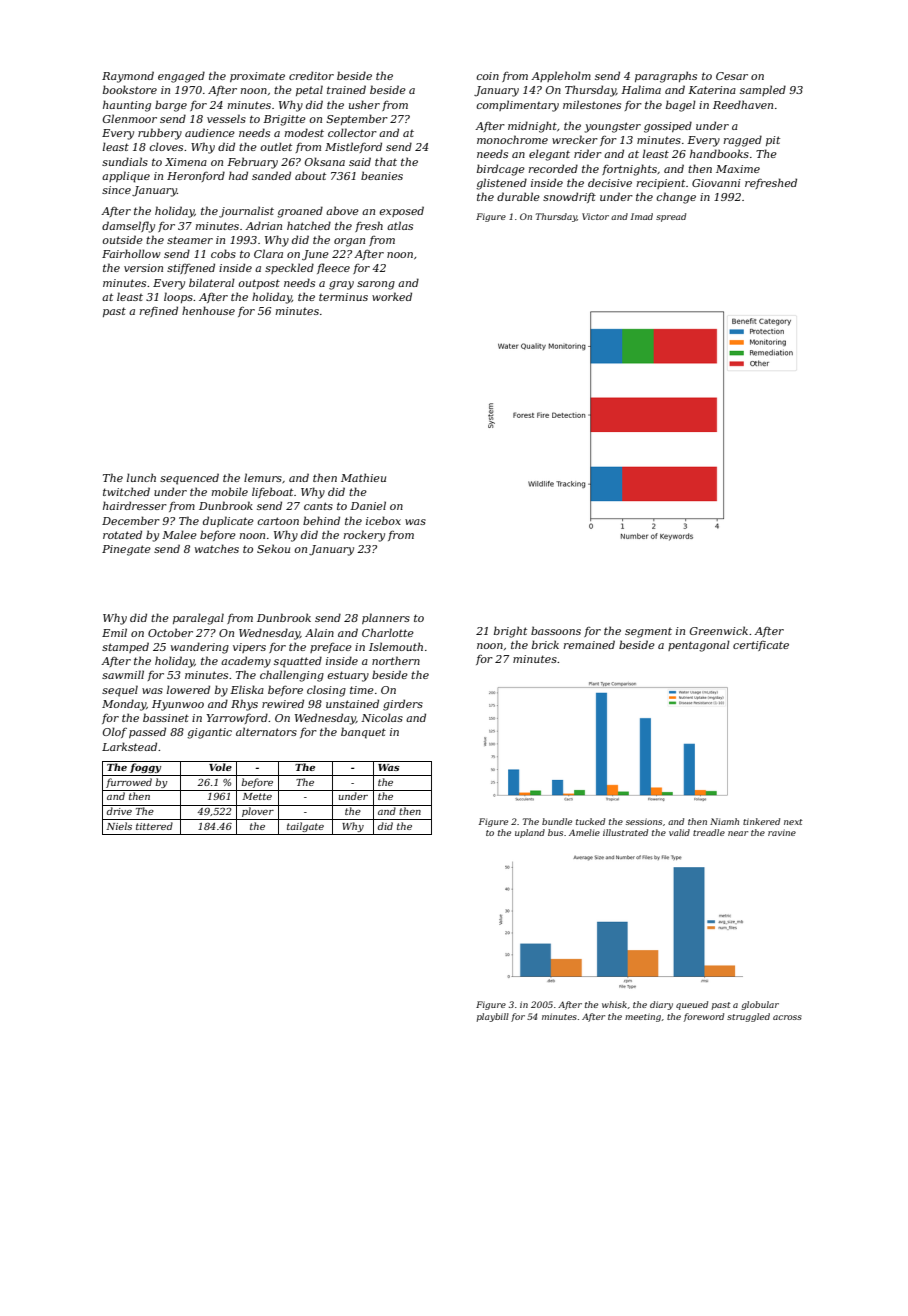  Describe the element at coordinates (493, 1017) in the screenshot. I see `playbill` at that location.
